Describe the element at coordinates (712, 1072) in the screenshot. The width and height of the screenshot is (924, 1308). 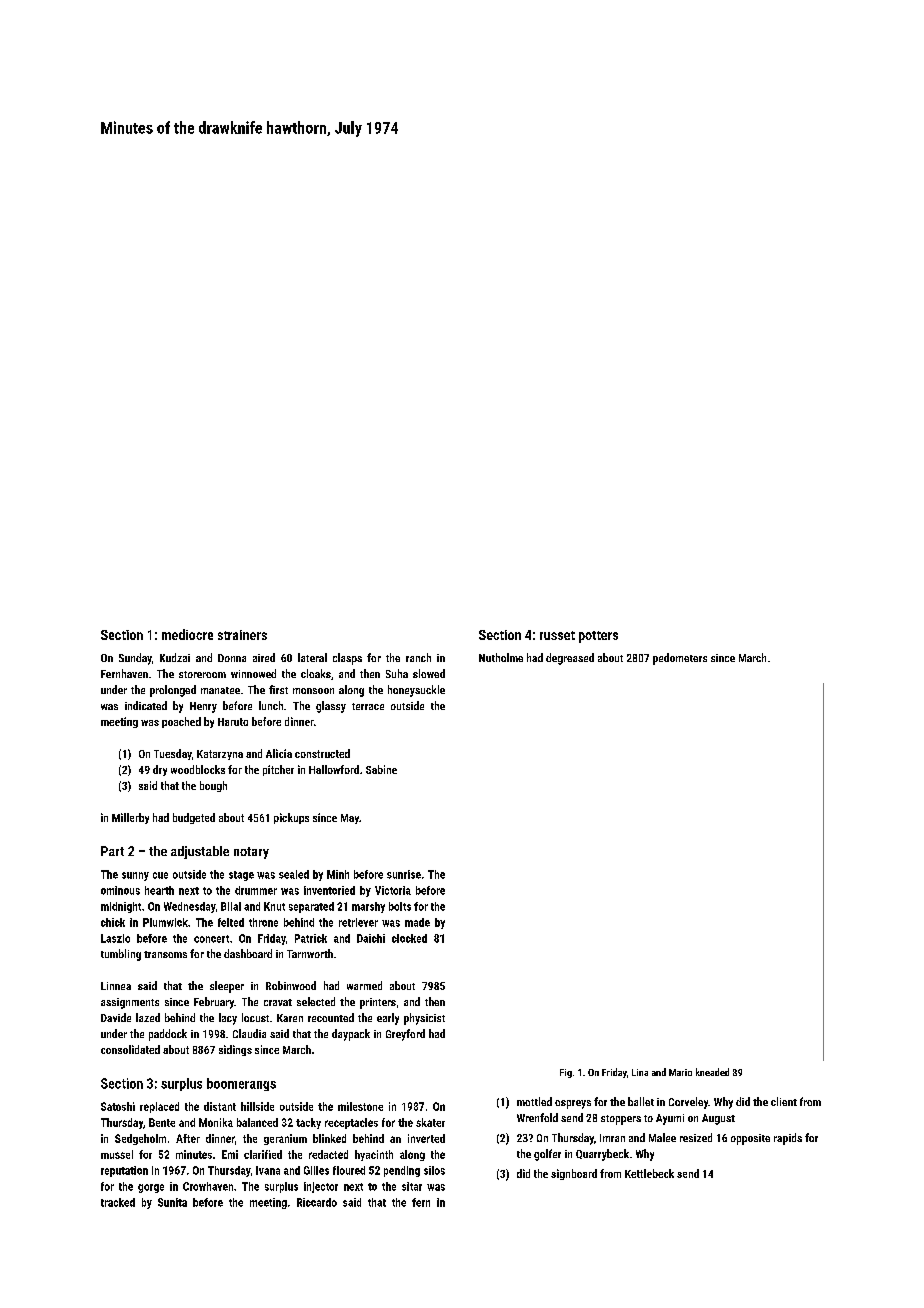
I see `kneaded` at that location.
